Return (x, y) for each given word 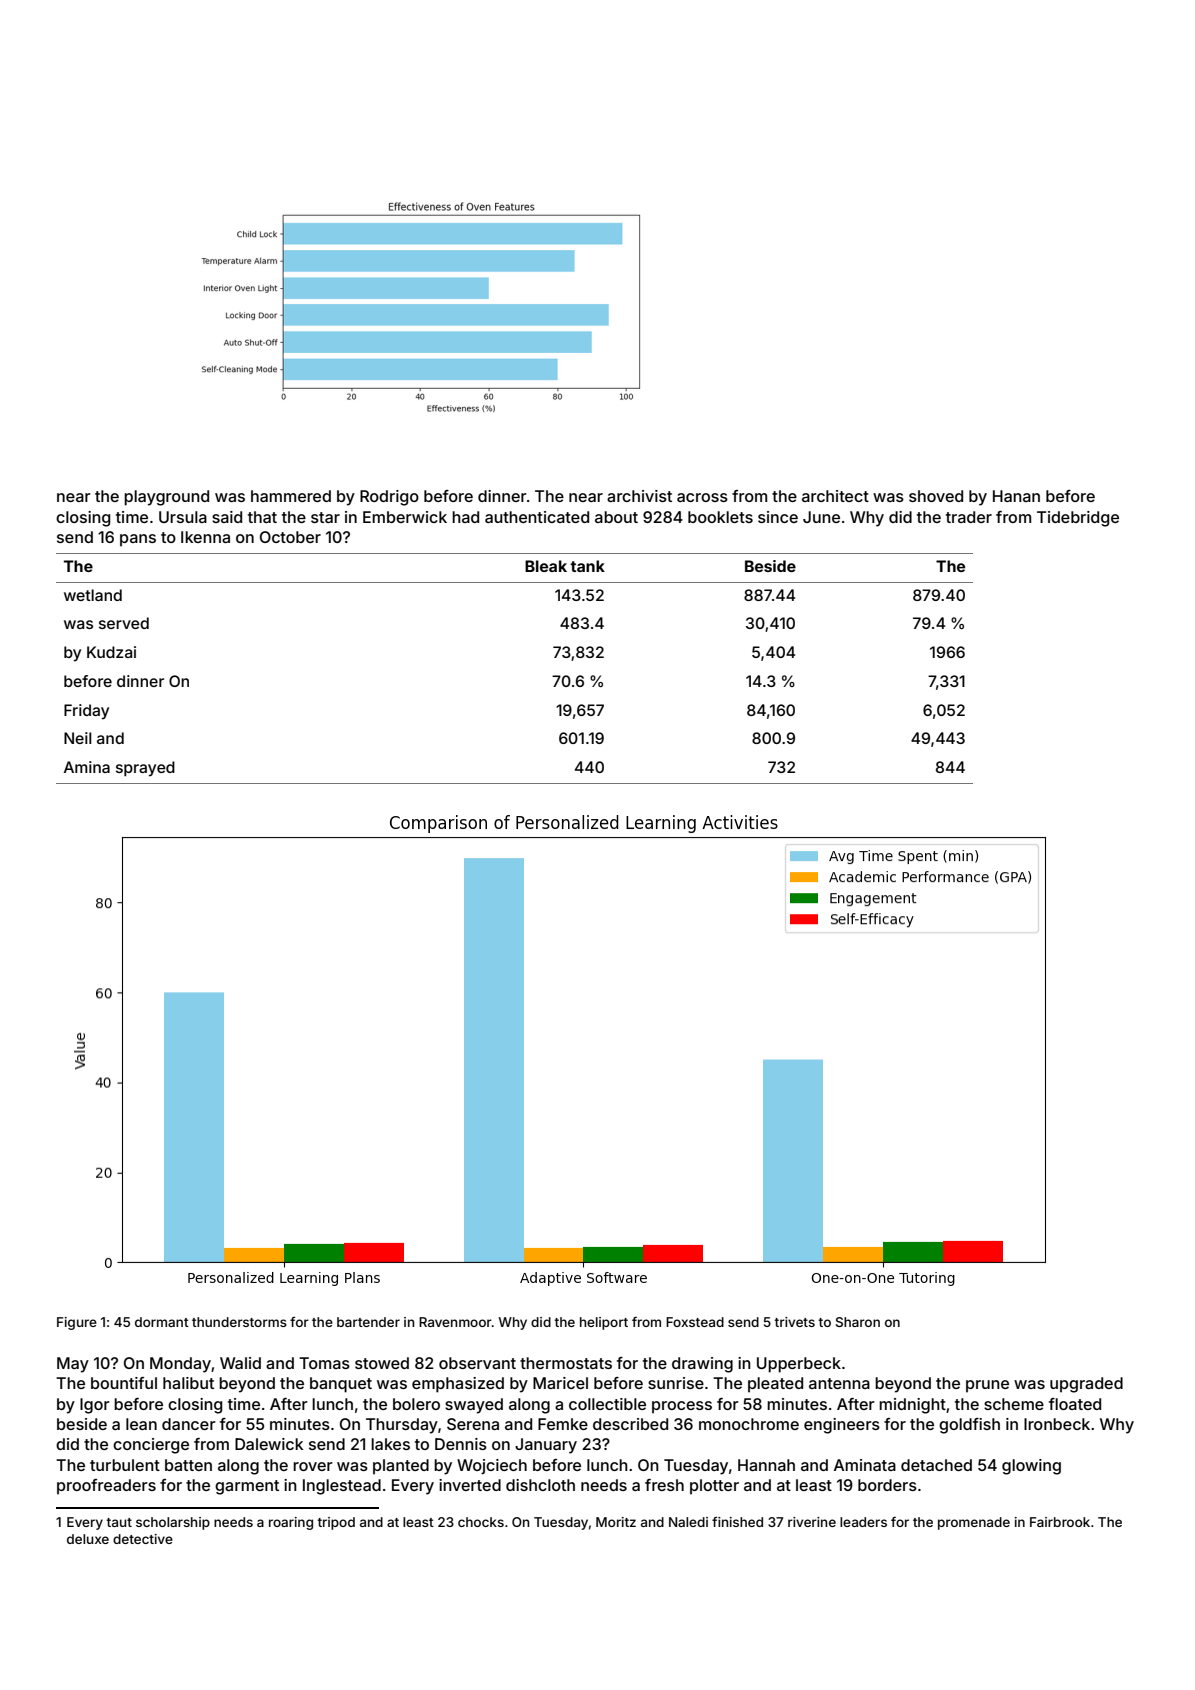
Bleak (546, 566)
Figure (77, 1323)
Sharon (858, 1322)
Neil (78, 738)
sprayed (145, 769)
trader (969, 517)
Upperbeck (799, 1365)
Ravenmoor (455, 1322)
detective (143, 1539)
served (124, 623)
